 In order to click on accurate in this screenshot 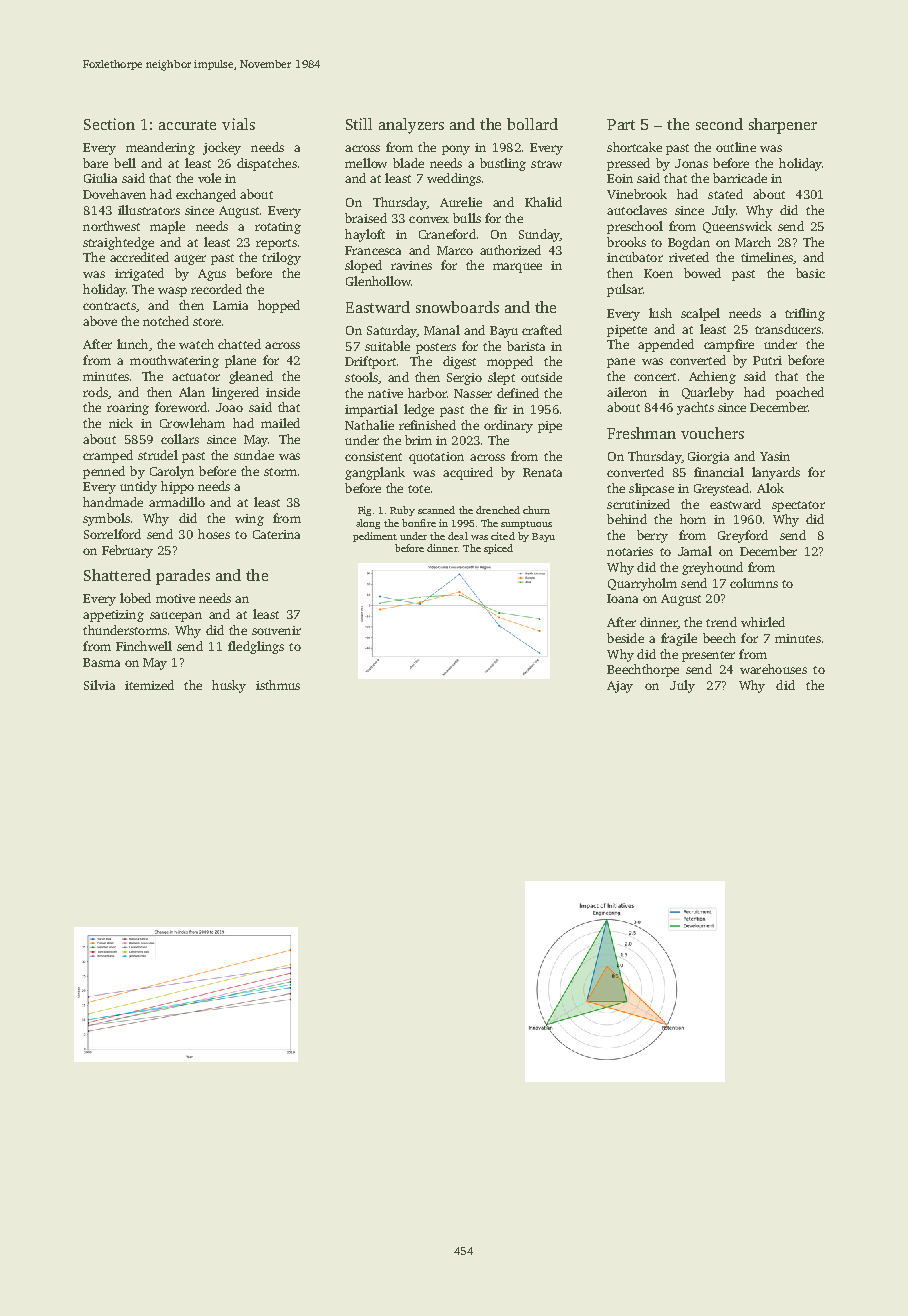, I will do `click(187, 125)`.
